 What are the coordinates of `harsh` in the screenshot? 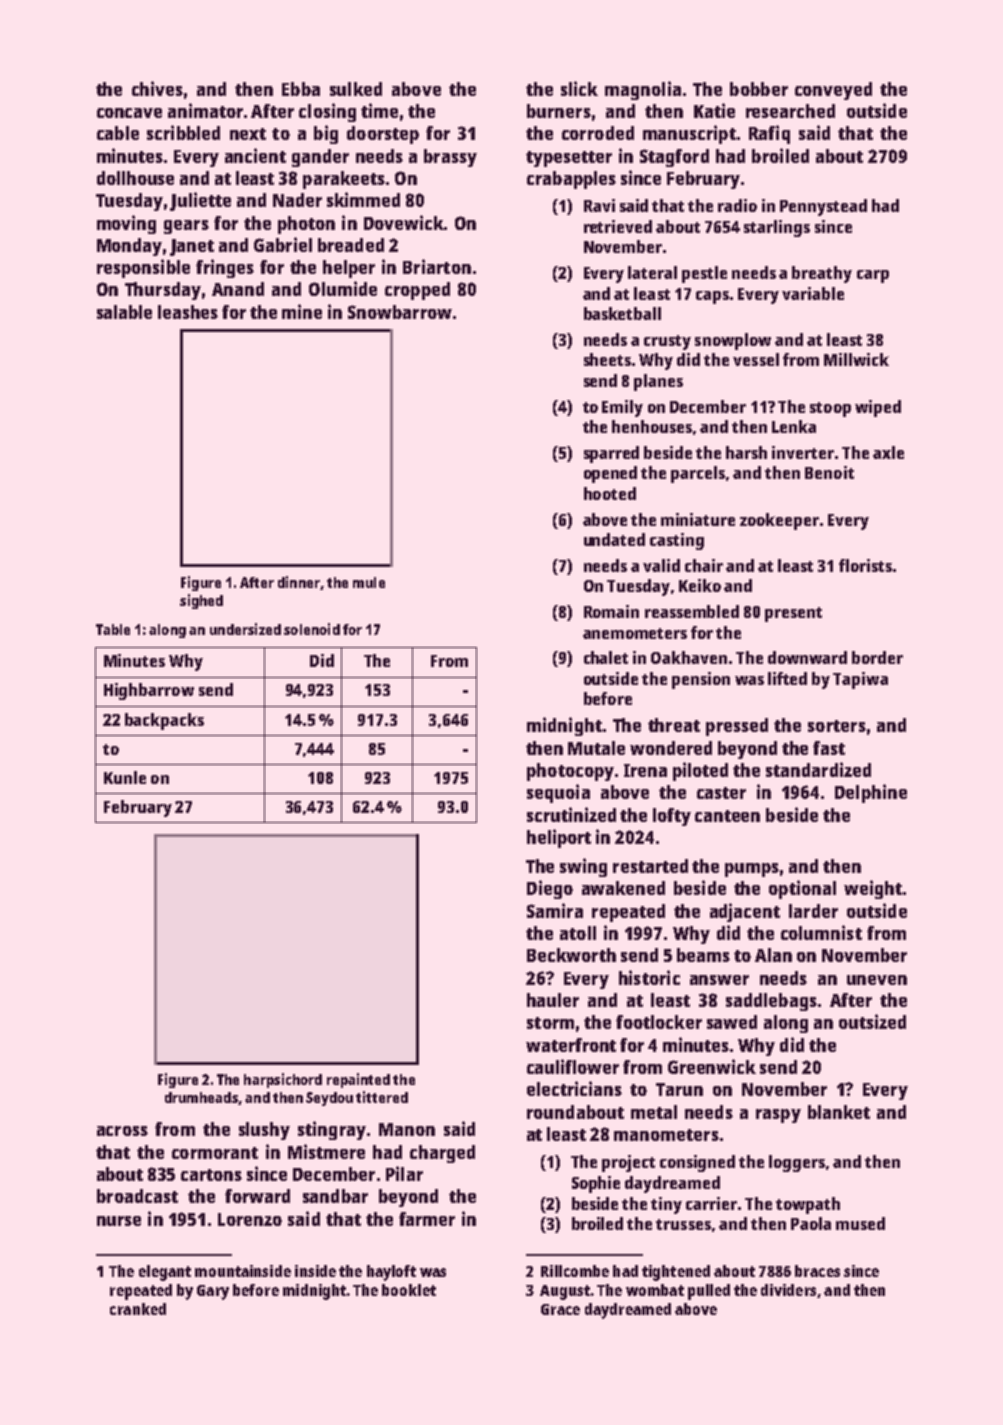 It's located at (746, 452).
